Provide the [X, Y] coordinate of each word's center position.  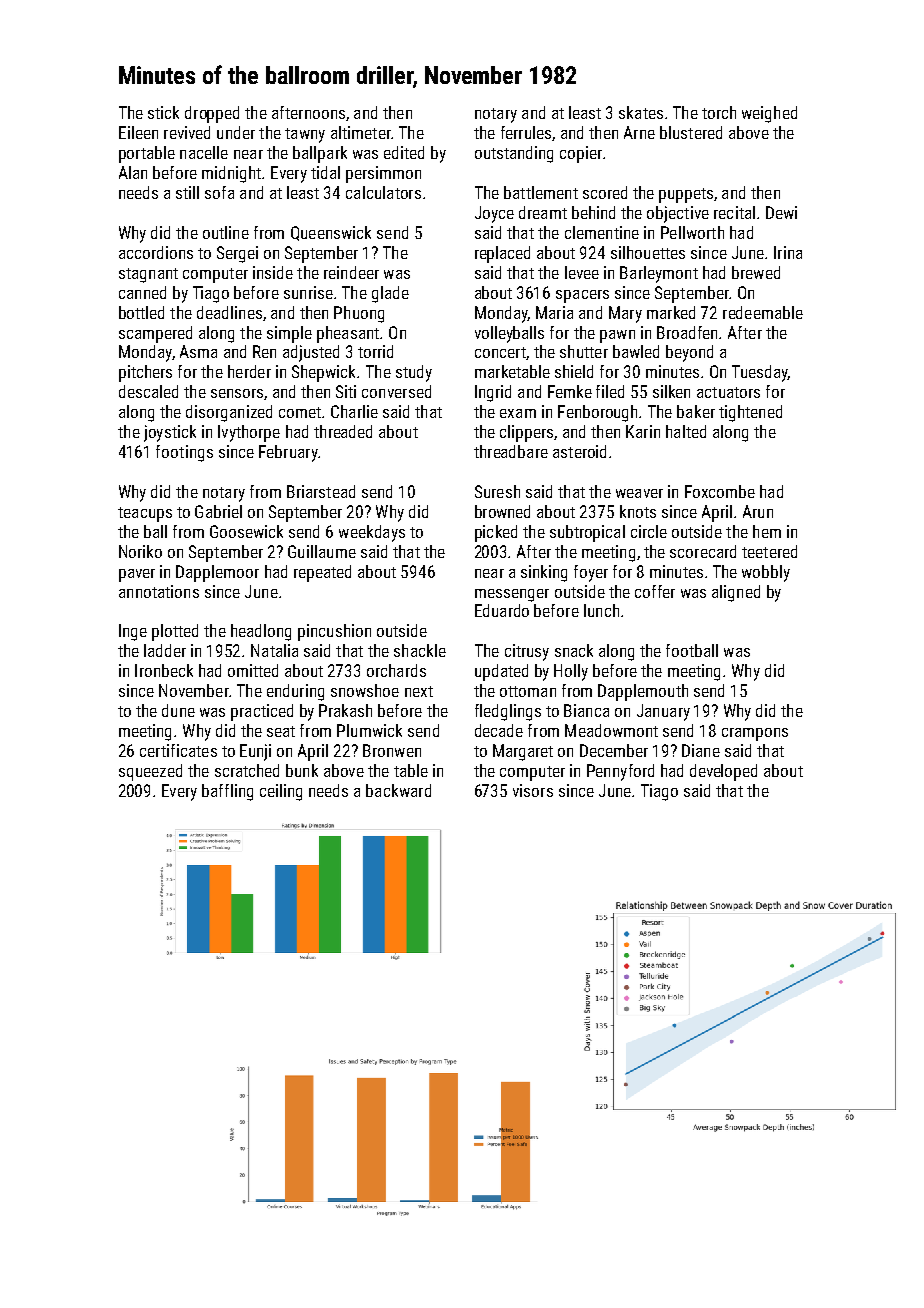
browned [502, 511]
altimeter [361, 132]
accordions [156, 252]
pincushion [334, 632]
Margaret [523, 752]
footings [184, 453]
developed [723, 772]
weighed [769, 114]
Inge [133, 632]
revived [187, 132]
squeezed [150, 772]
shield [574, 371]
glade [390, 294]
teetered [769, 551]
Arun [758, 511]
